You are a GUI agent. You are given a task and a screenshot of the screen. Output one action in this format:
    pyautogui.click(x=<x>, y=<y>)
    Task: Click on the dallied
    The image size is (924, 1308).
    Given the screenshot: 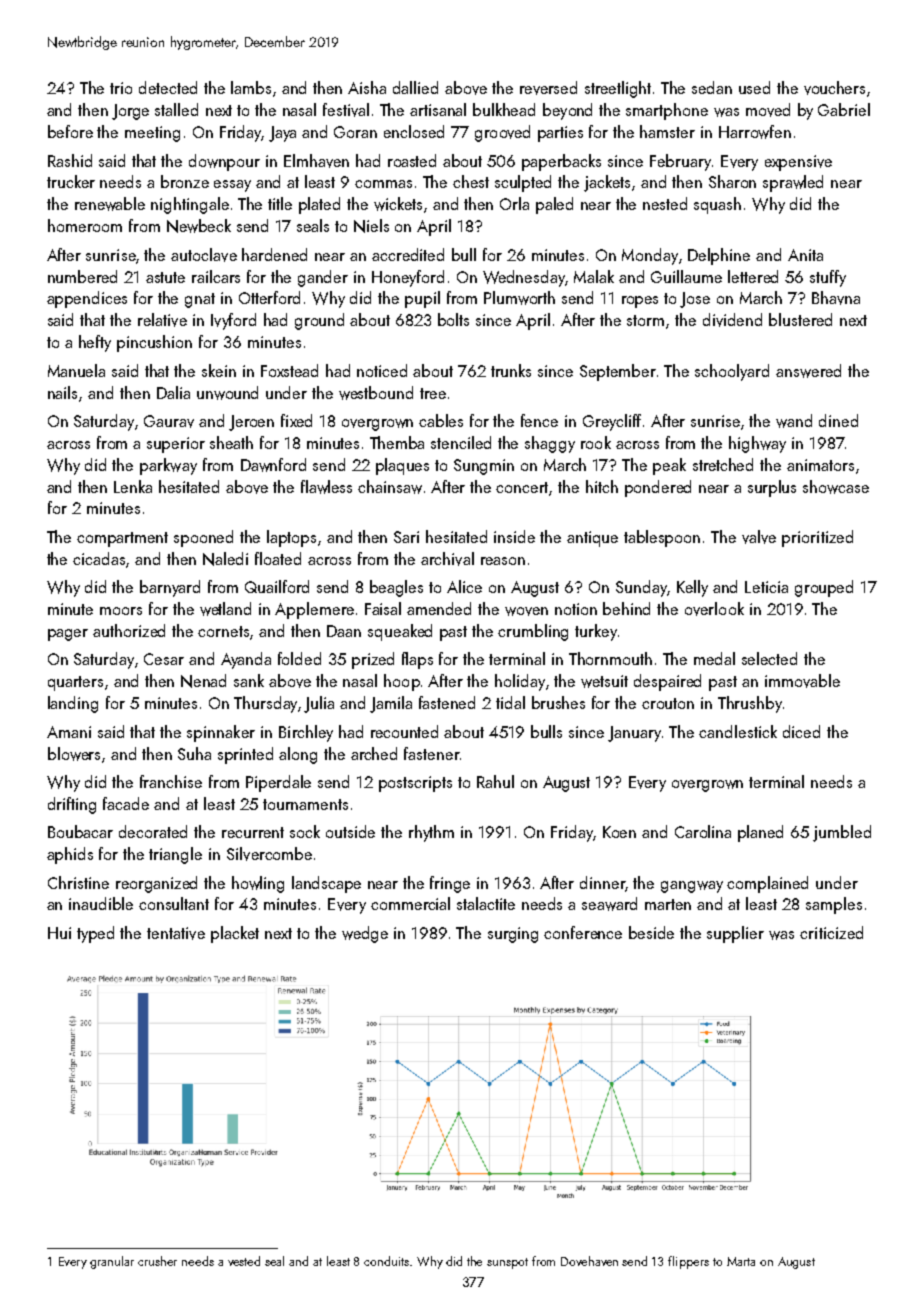 What is the action you would take?
    pyautogui.click(x=415, y=87)
